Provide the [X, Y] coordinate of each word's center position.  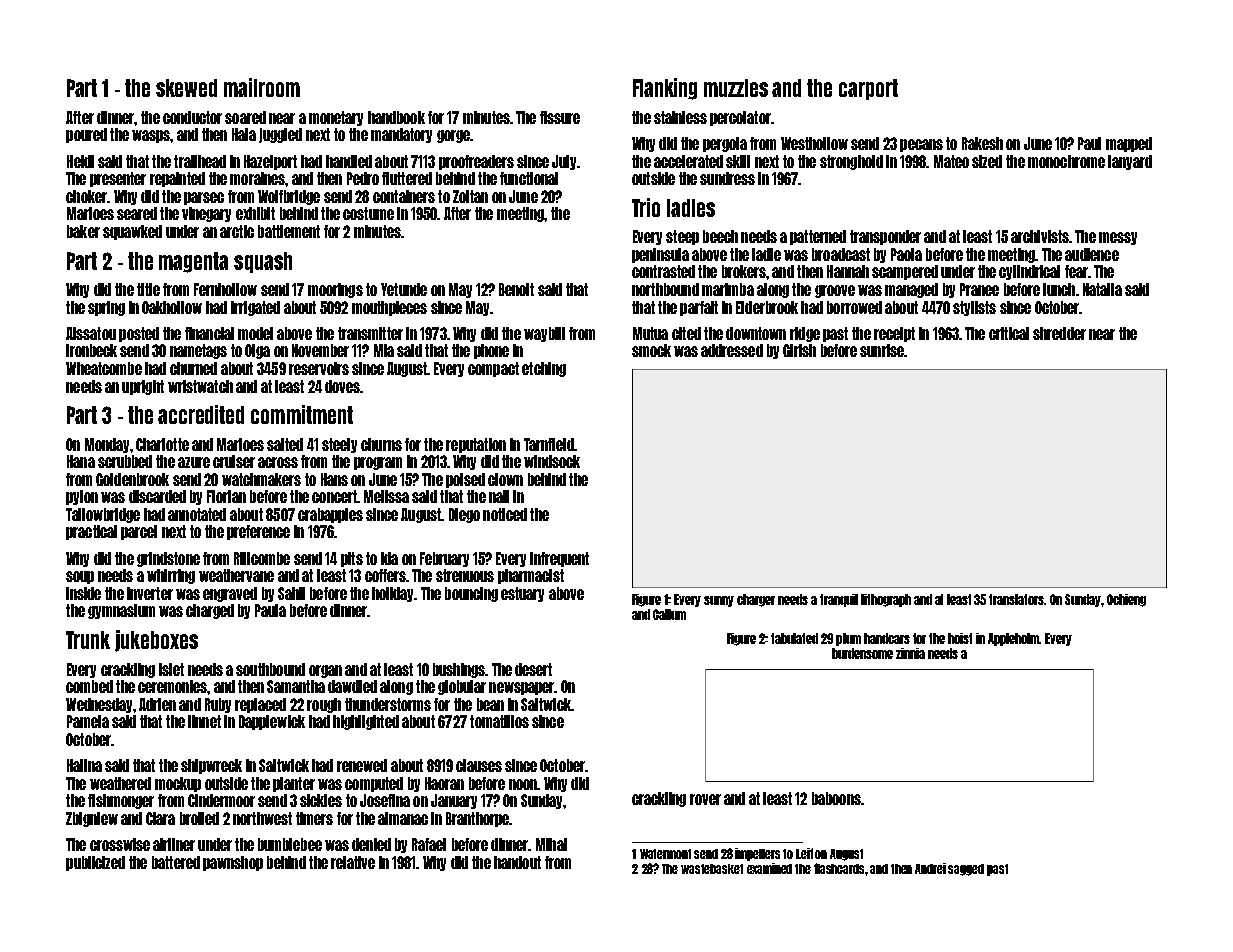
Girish [799, 350]
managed [911, 290]
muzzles [736, 88]
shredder [1059, 333]
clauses [479, 765]
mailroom [262, 87]
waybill [544, 334]
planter [294, 784]
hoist [960, 638]
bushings [459, 670]
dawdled [352, 686]
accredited [201, 414]
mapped [1129, 144]
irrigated [255, 308]
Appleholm [1014, 639]
